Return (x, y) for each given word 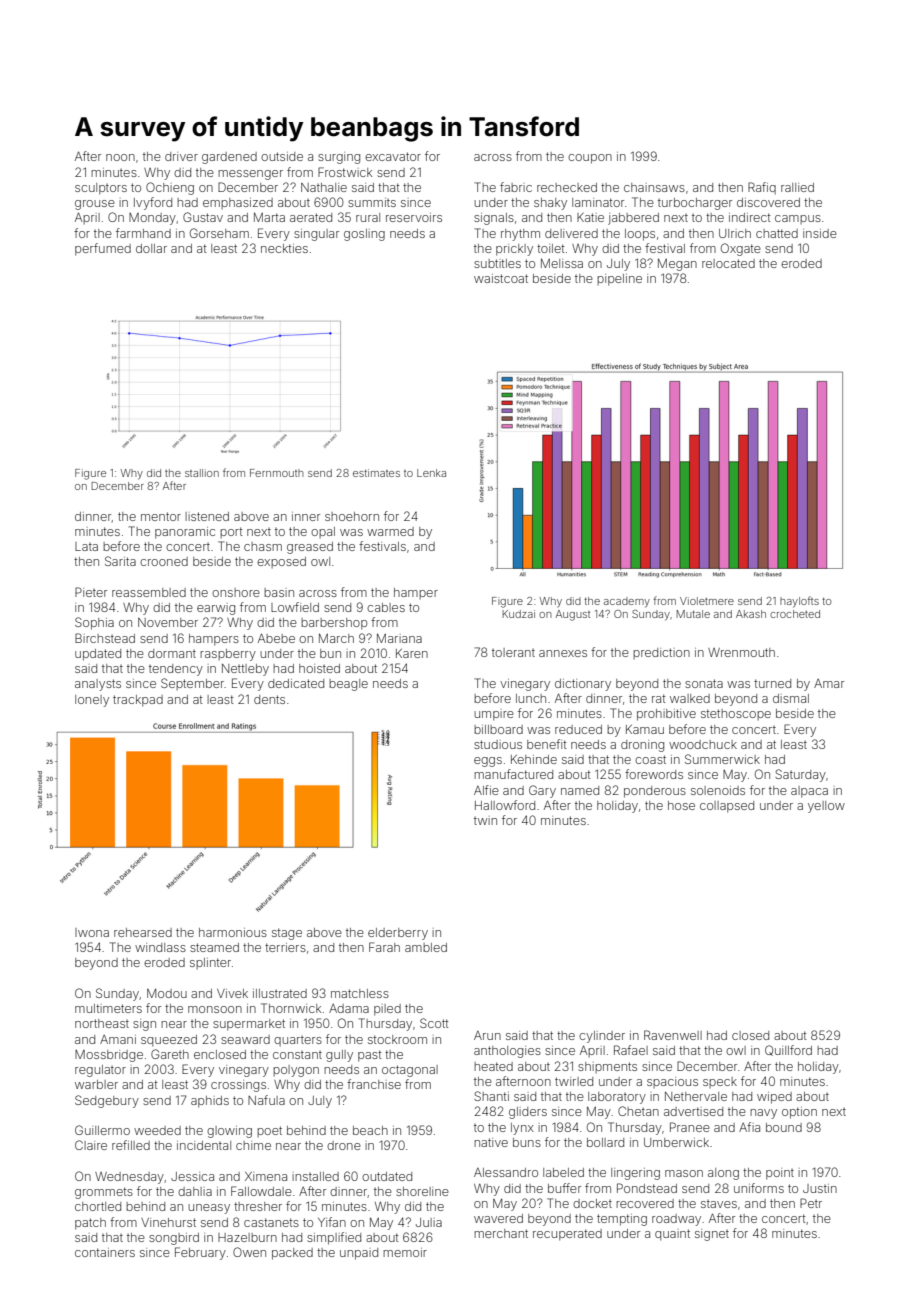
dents (269, 699)
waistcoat (501, 278)
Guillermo (102, 1130)
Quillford (788, 1050)
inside (820, 233)
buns (527, 1142)
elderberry (398, 934)
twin (485, 820)
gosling (364, 235)
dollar (151, 248)
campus (798, 219)
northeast (102, 1023)
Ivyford (153, 203)
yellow (826, 807)
